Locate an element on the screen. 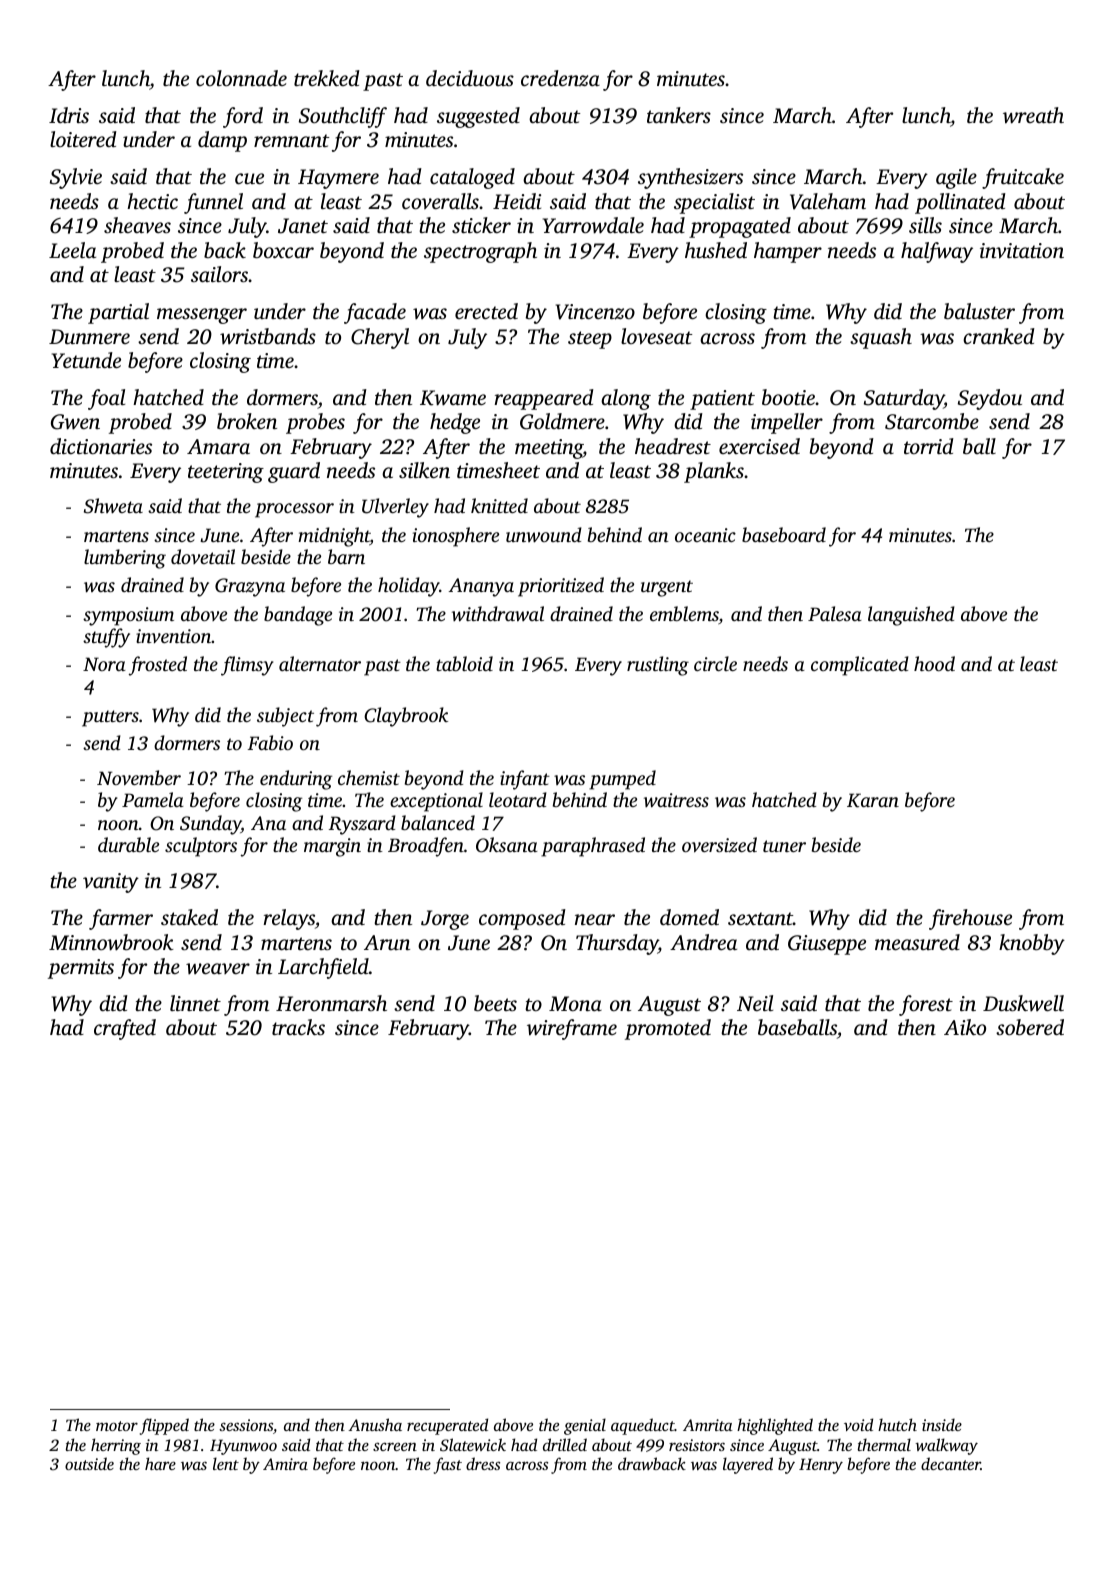 The image size is (1114, 1575). partial is located at coordinates (118, 313).
